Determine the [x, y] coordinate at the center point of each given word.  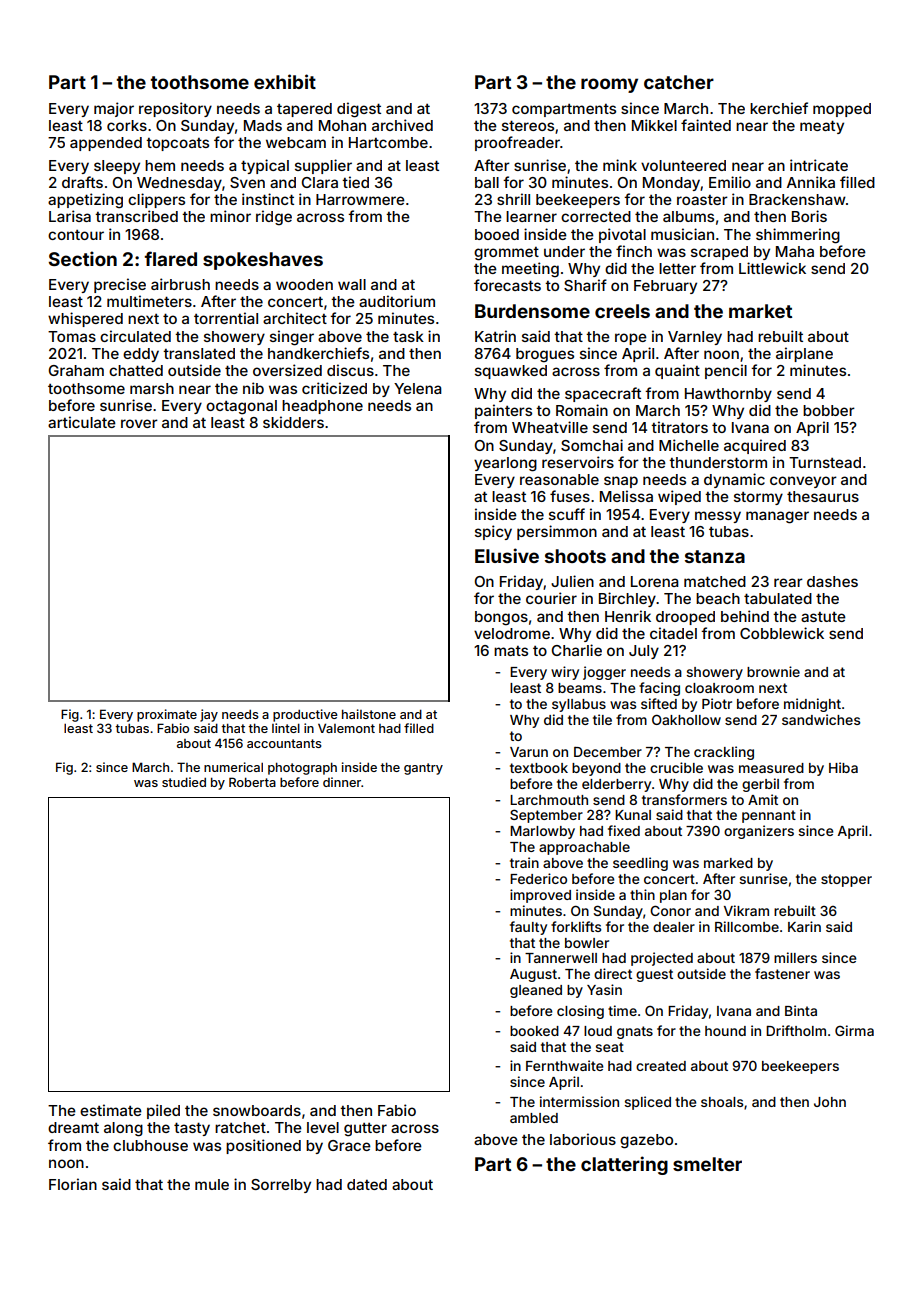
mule [212, 1184]
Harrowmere [360, 199]
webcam [296, 142]
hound [725, 1031]
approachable [584, 848]
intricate [819, 165]
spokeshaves [263, 261]
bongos [501, 618]
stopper [846, 880]
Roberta [252, 782]
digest [359, 110]
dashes [832, 581]
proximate [167, 715]
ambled [534, 1118]
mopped [842, 110]
